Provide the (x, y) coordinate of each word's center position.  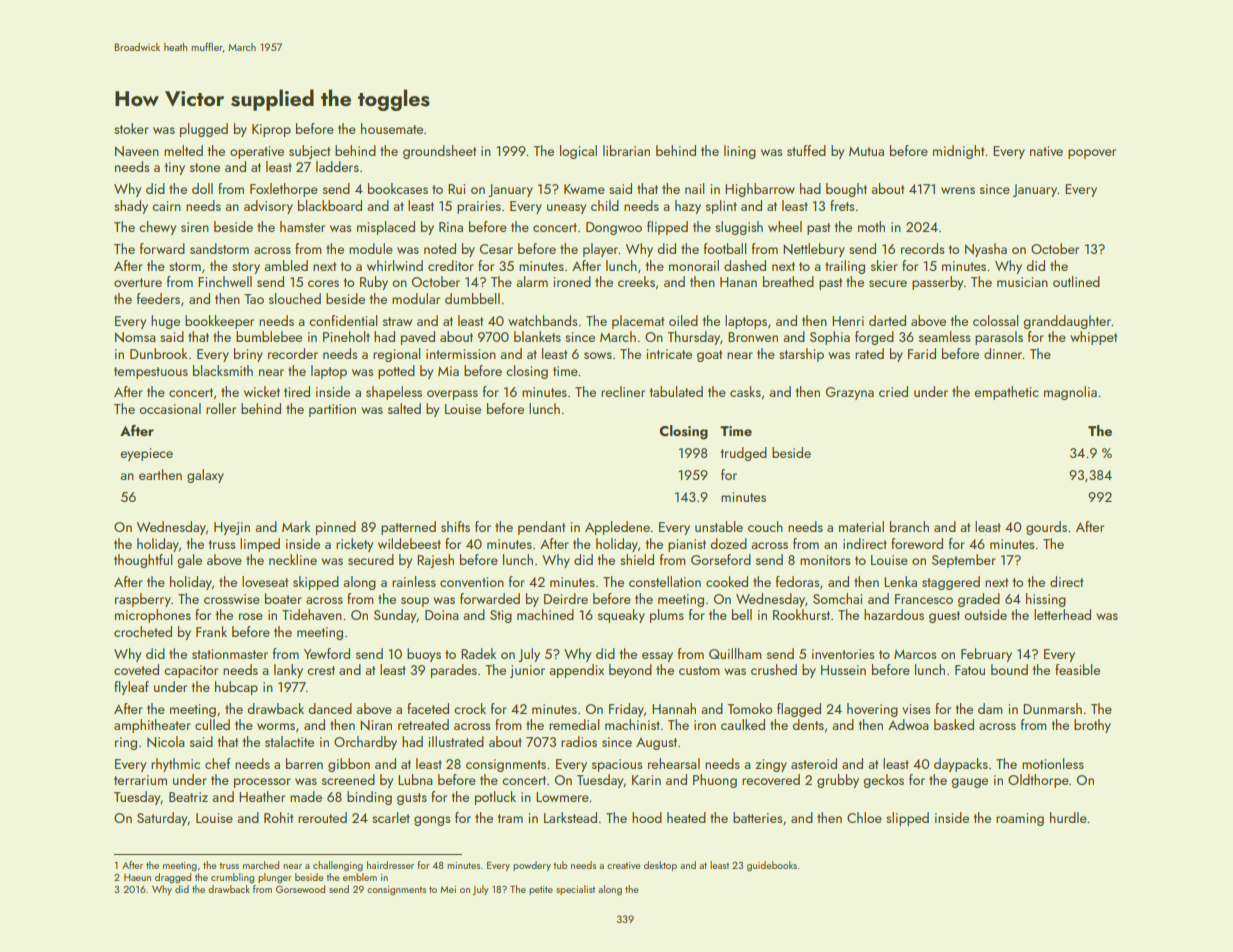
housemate (392, 128)
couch (765, 526)
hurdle (1068, 817)
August (656, 744)
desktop (660, 866)
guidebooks (772, 866)
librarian (626, 150)
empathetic (1006, 393)
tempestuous (151, 373)
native (1046, 151)
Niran (376, 725)
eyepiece (146, 454)
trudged (744, 454)
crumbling (232, 878)
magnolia (1070, 393)
